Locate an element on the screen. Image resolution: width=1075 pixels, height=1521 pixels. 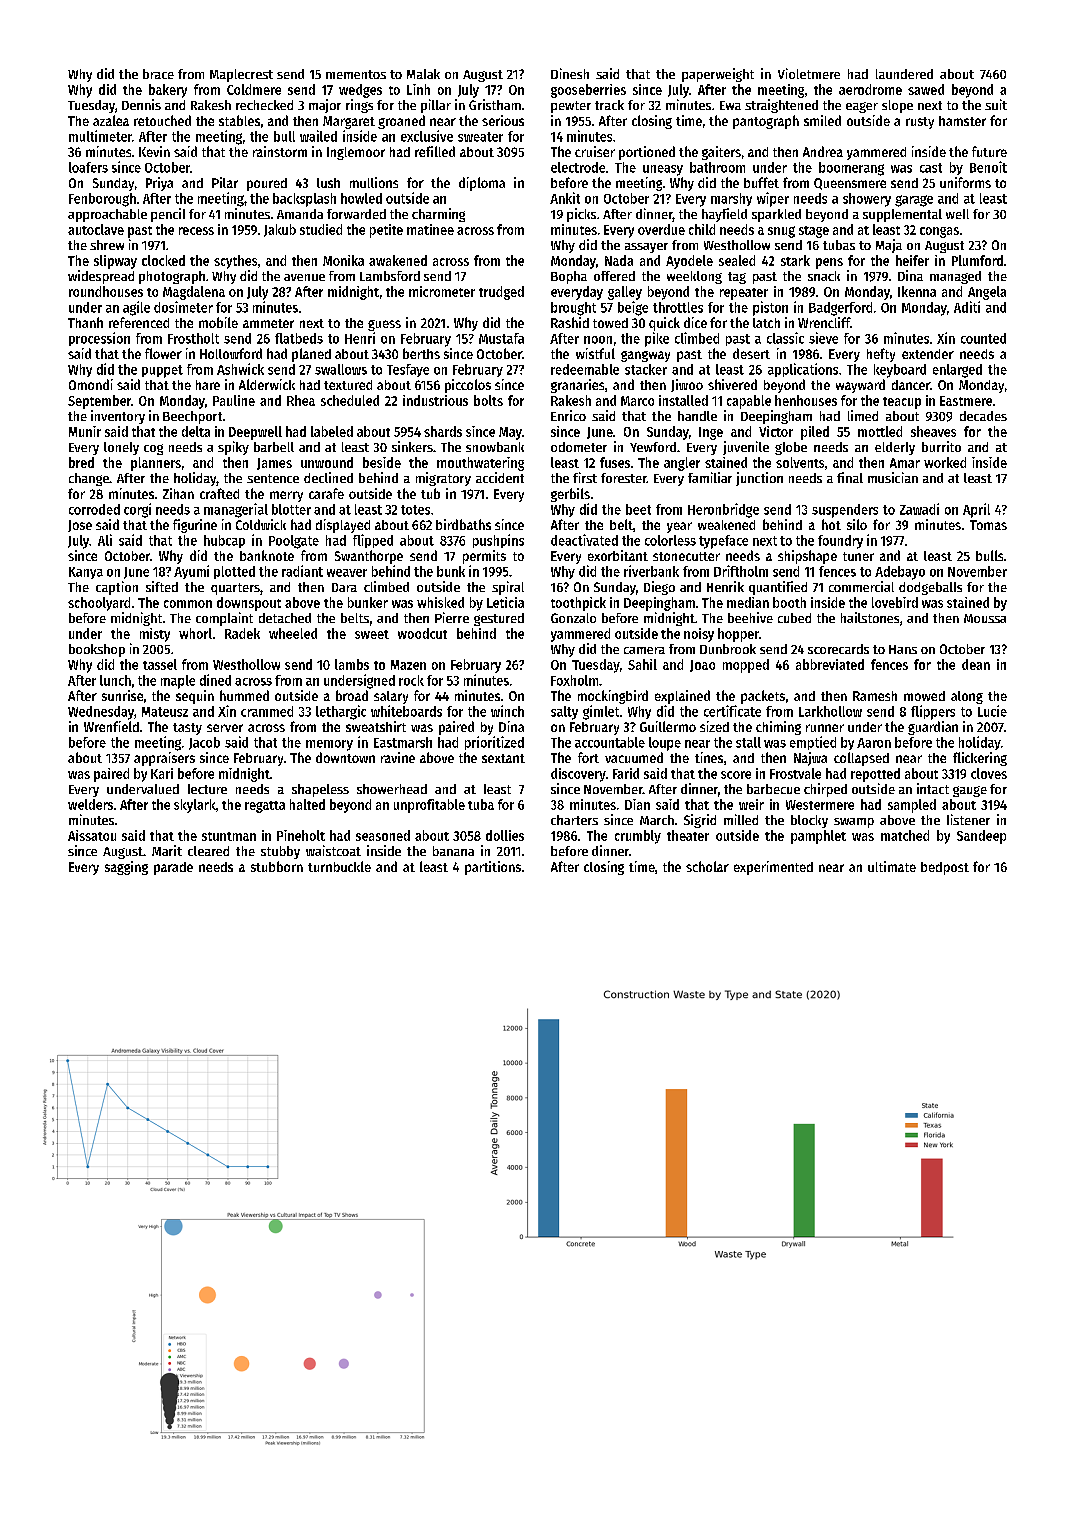
recess is located at coordinates (196, 231).
